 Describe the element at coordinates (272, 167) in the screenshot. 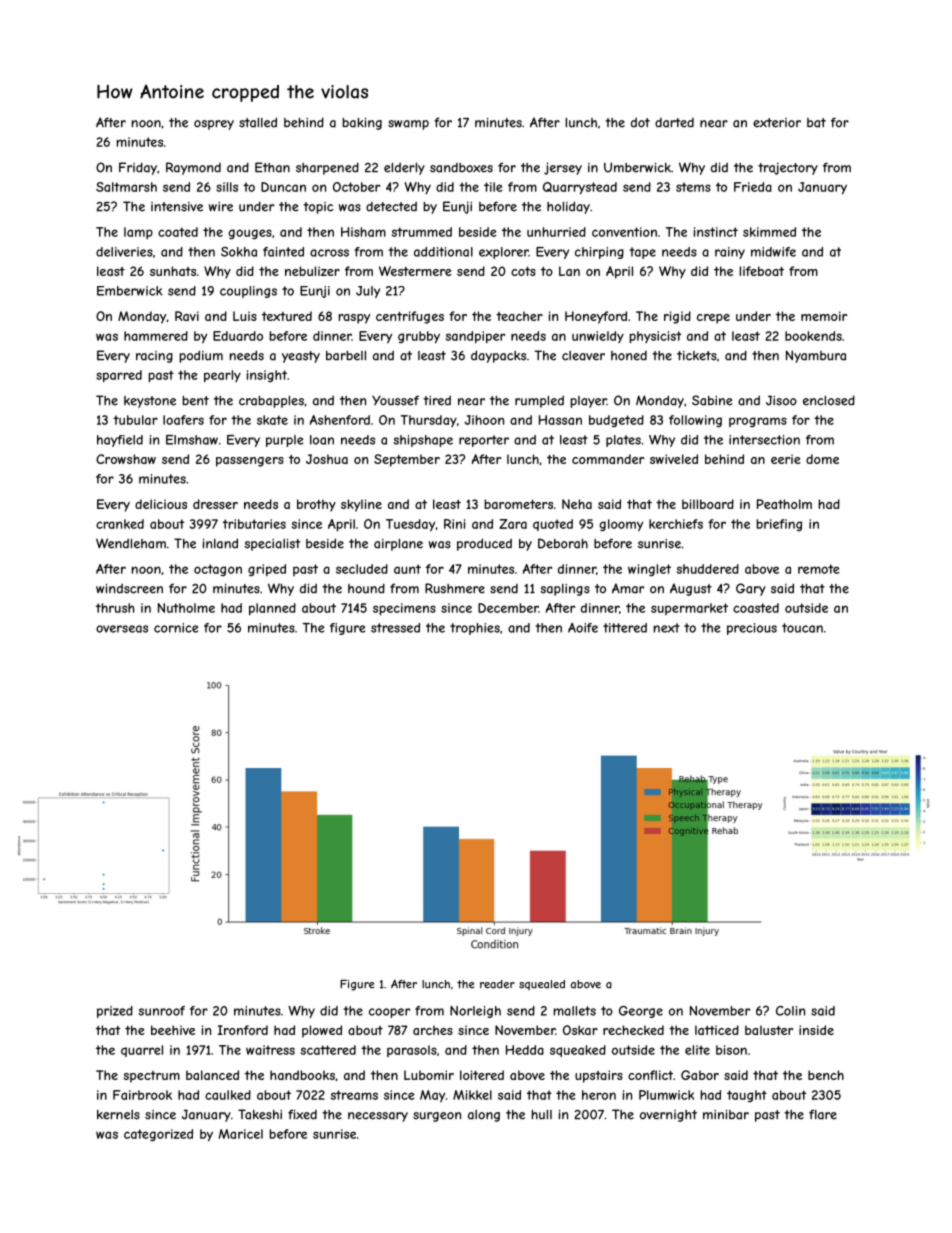

I see `Ethan` at that location.
